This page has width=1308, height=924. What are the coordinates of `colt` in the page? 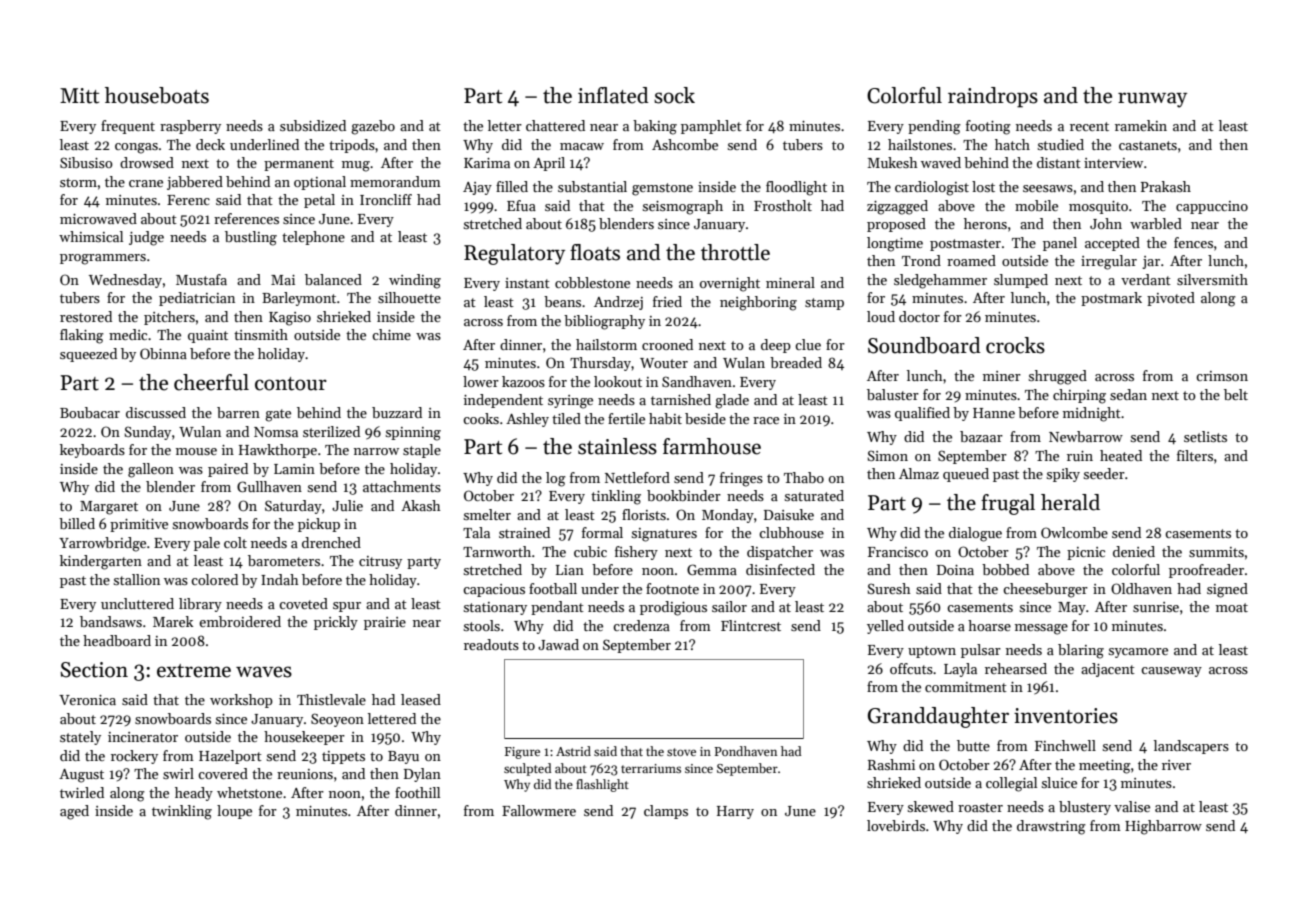 It's located at (235, 542).
